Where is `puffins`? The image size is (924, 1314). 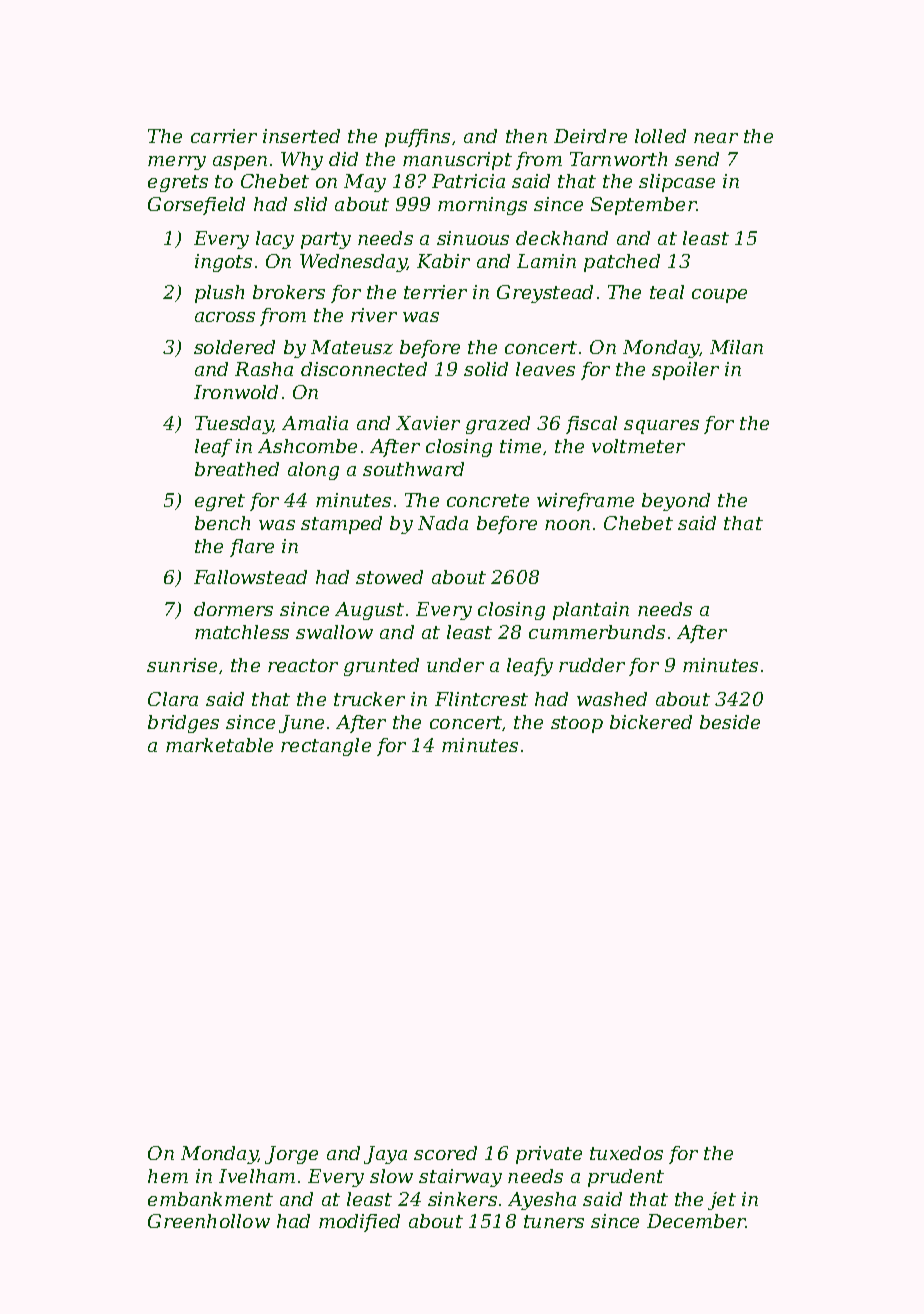
puffins is located at coordinates (417, 138).
